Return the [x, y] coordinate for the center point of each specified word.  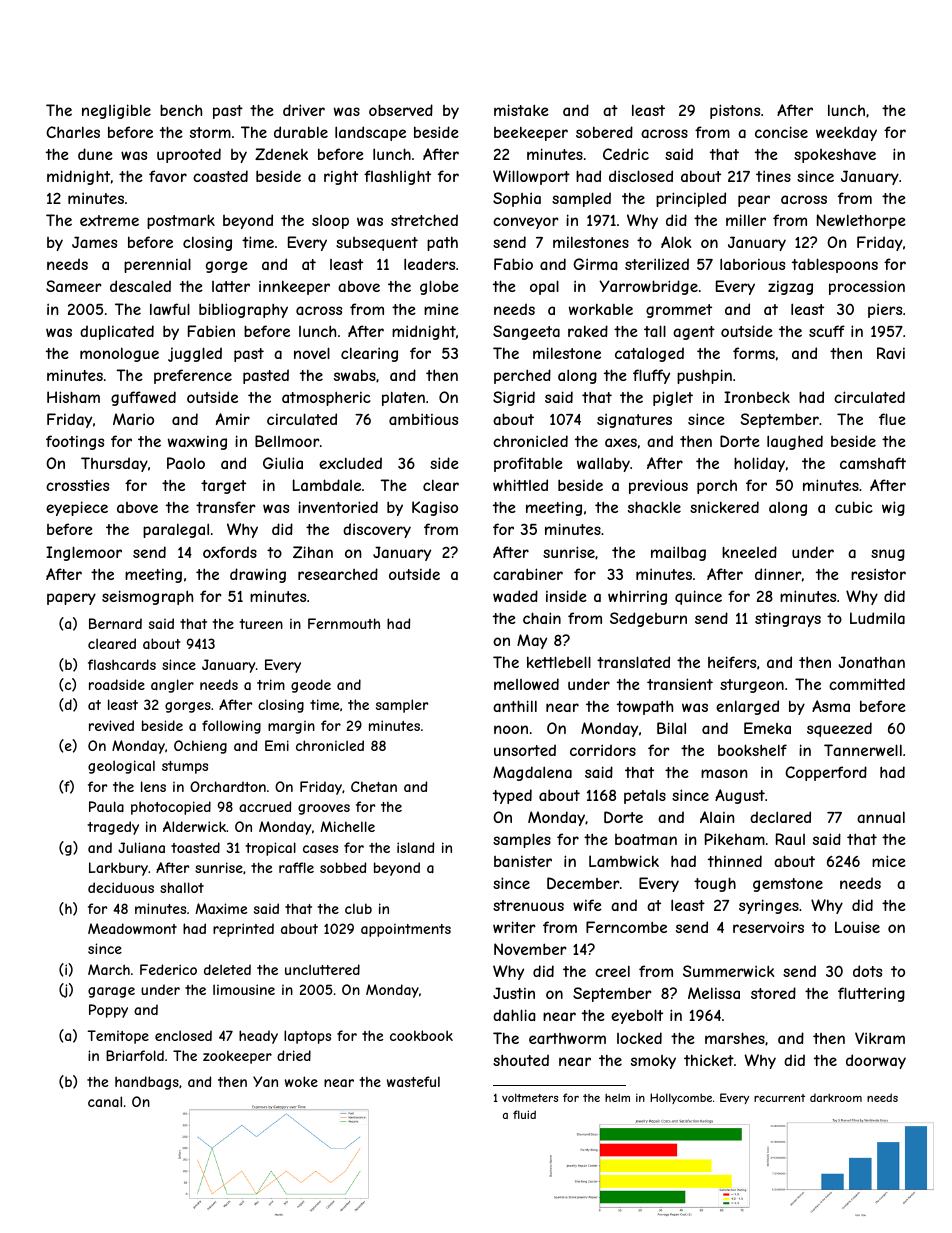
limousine [244, 989]
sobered [604, 132]
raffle [296, 867]
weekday [846, 133]
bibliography [243, 310]
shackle [654, 507]
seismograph [147, 597]
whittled [520, 485]
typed [512, 796]
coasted [220, 176]
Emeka [767, 728]
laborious [752, 264]
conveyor [526, 223]
